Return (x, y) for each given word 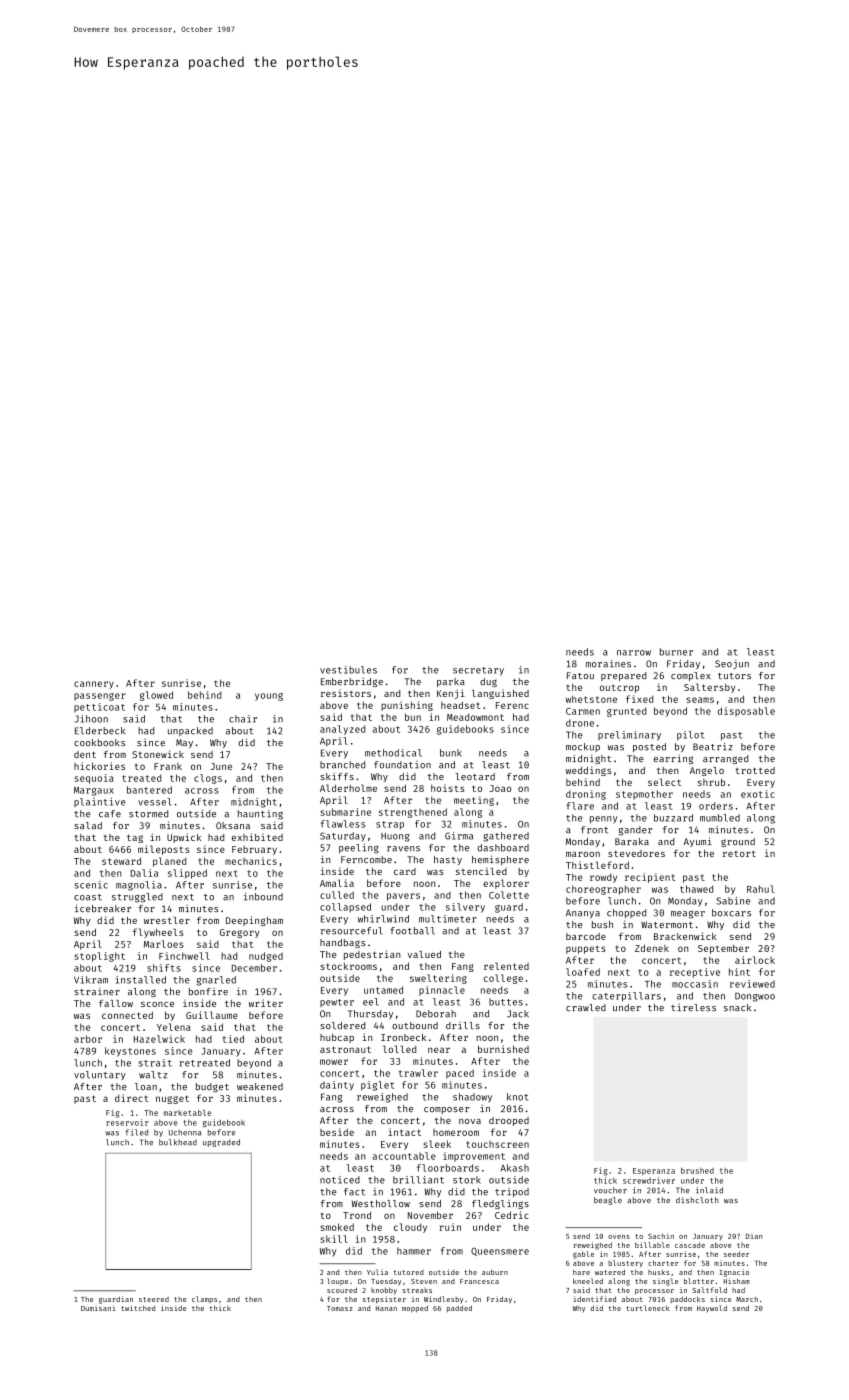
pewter (337, 1003)
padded (459, 1309)
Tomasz (340, 1308)
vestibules (348, 670)
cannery (94, 685)
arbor (88, 1039)
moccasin (695, 984)
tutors (734, 676)
